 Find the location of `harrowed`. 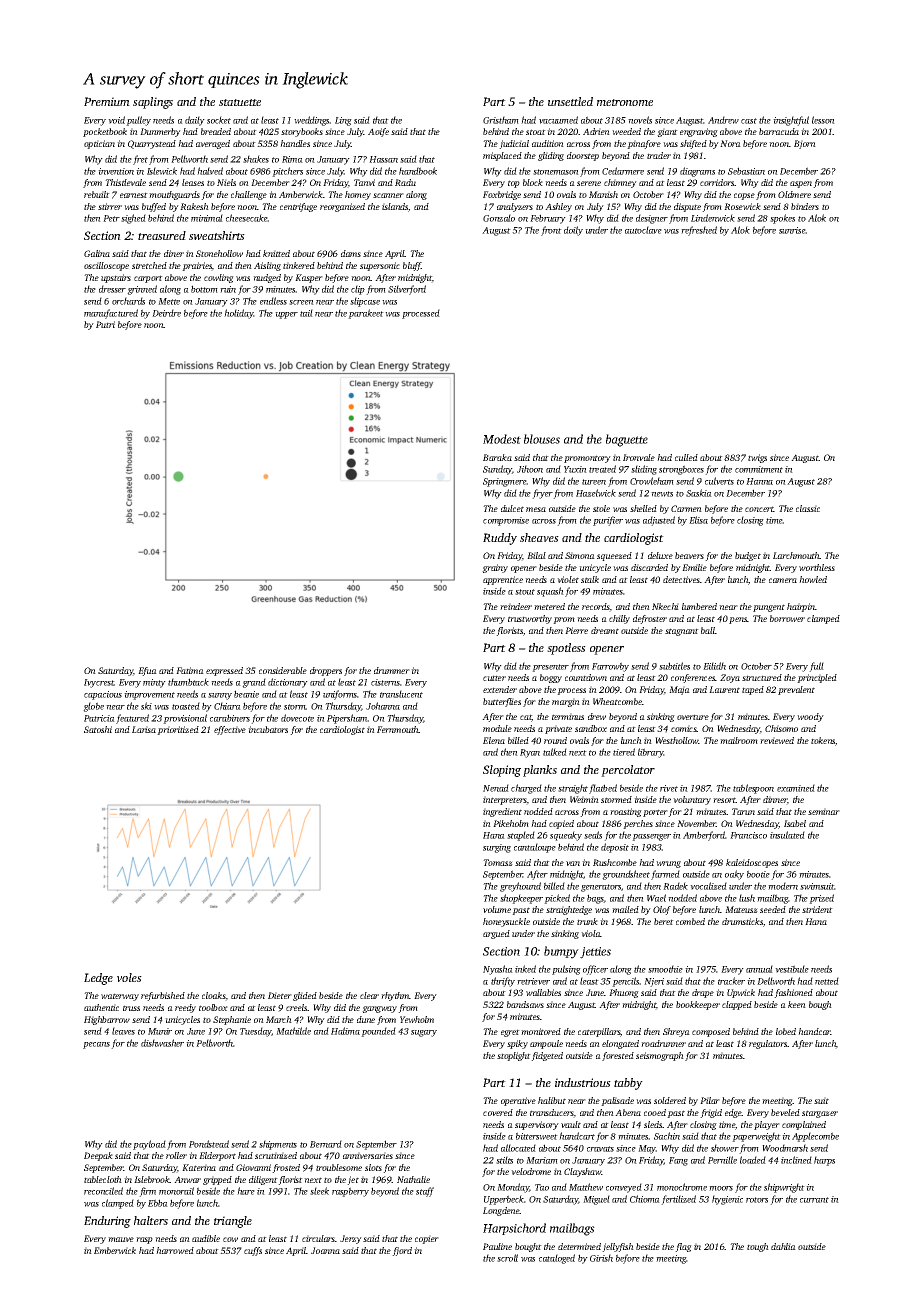

harrowed is located at coordinates (175, 1250).
